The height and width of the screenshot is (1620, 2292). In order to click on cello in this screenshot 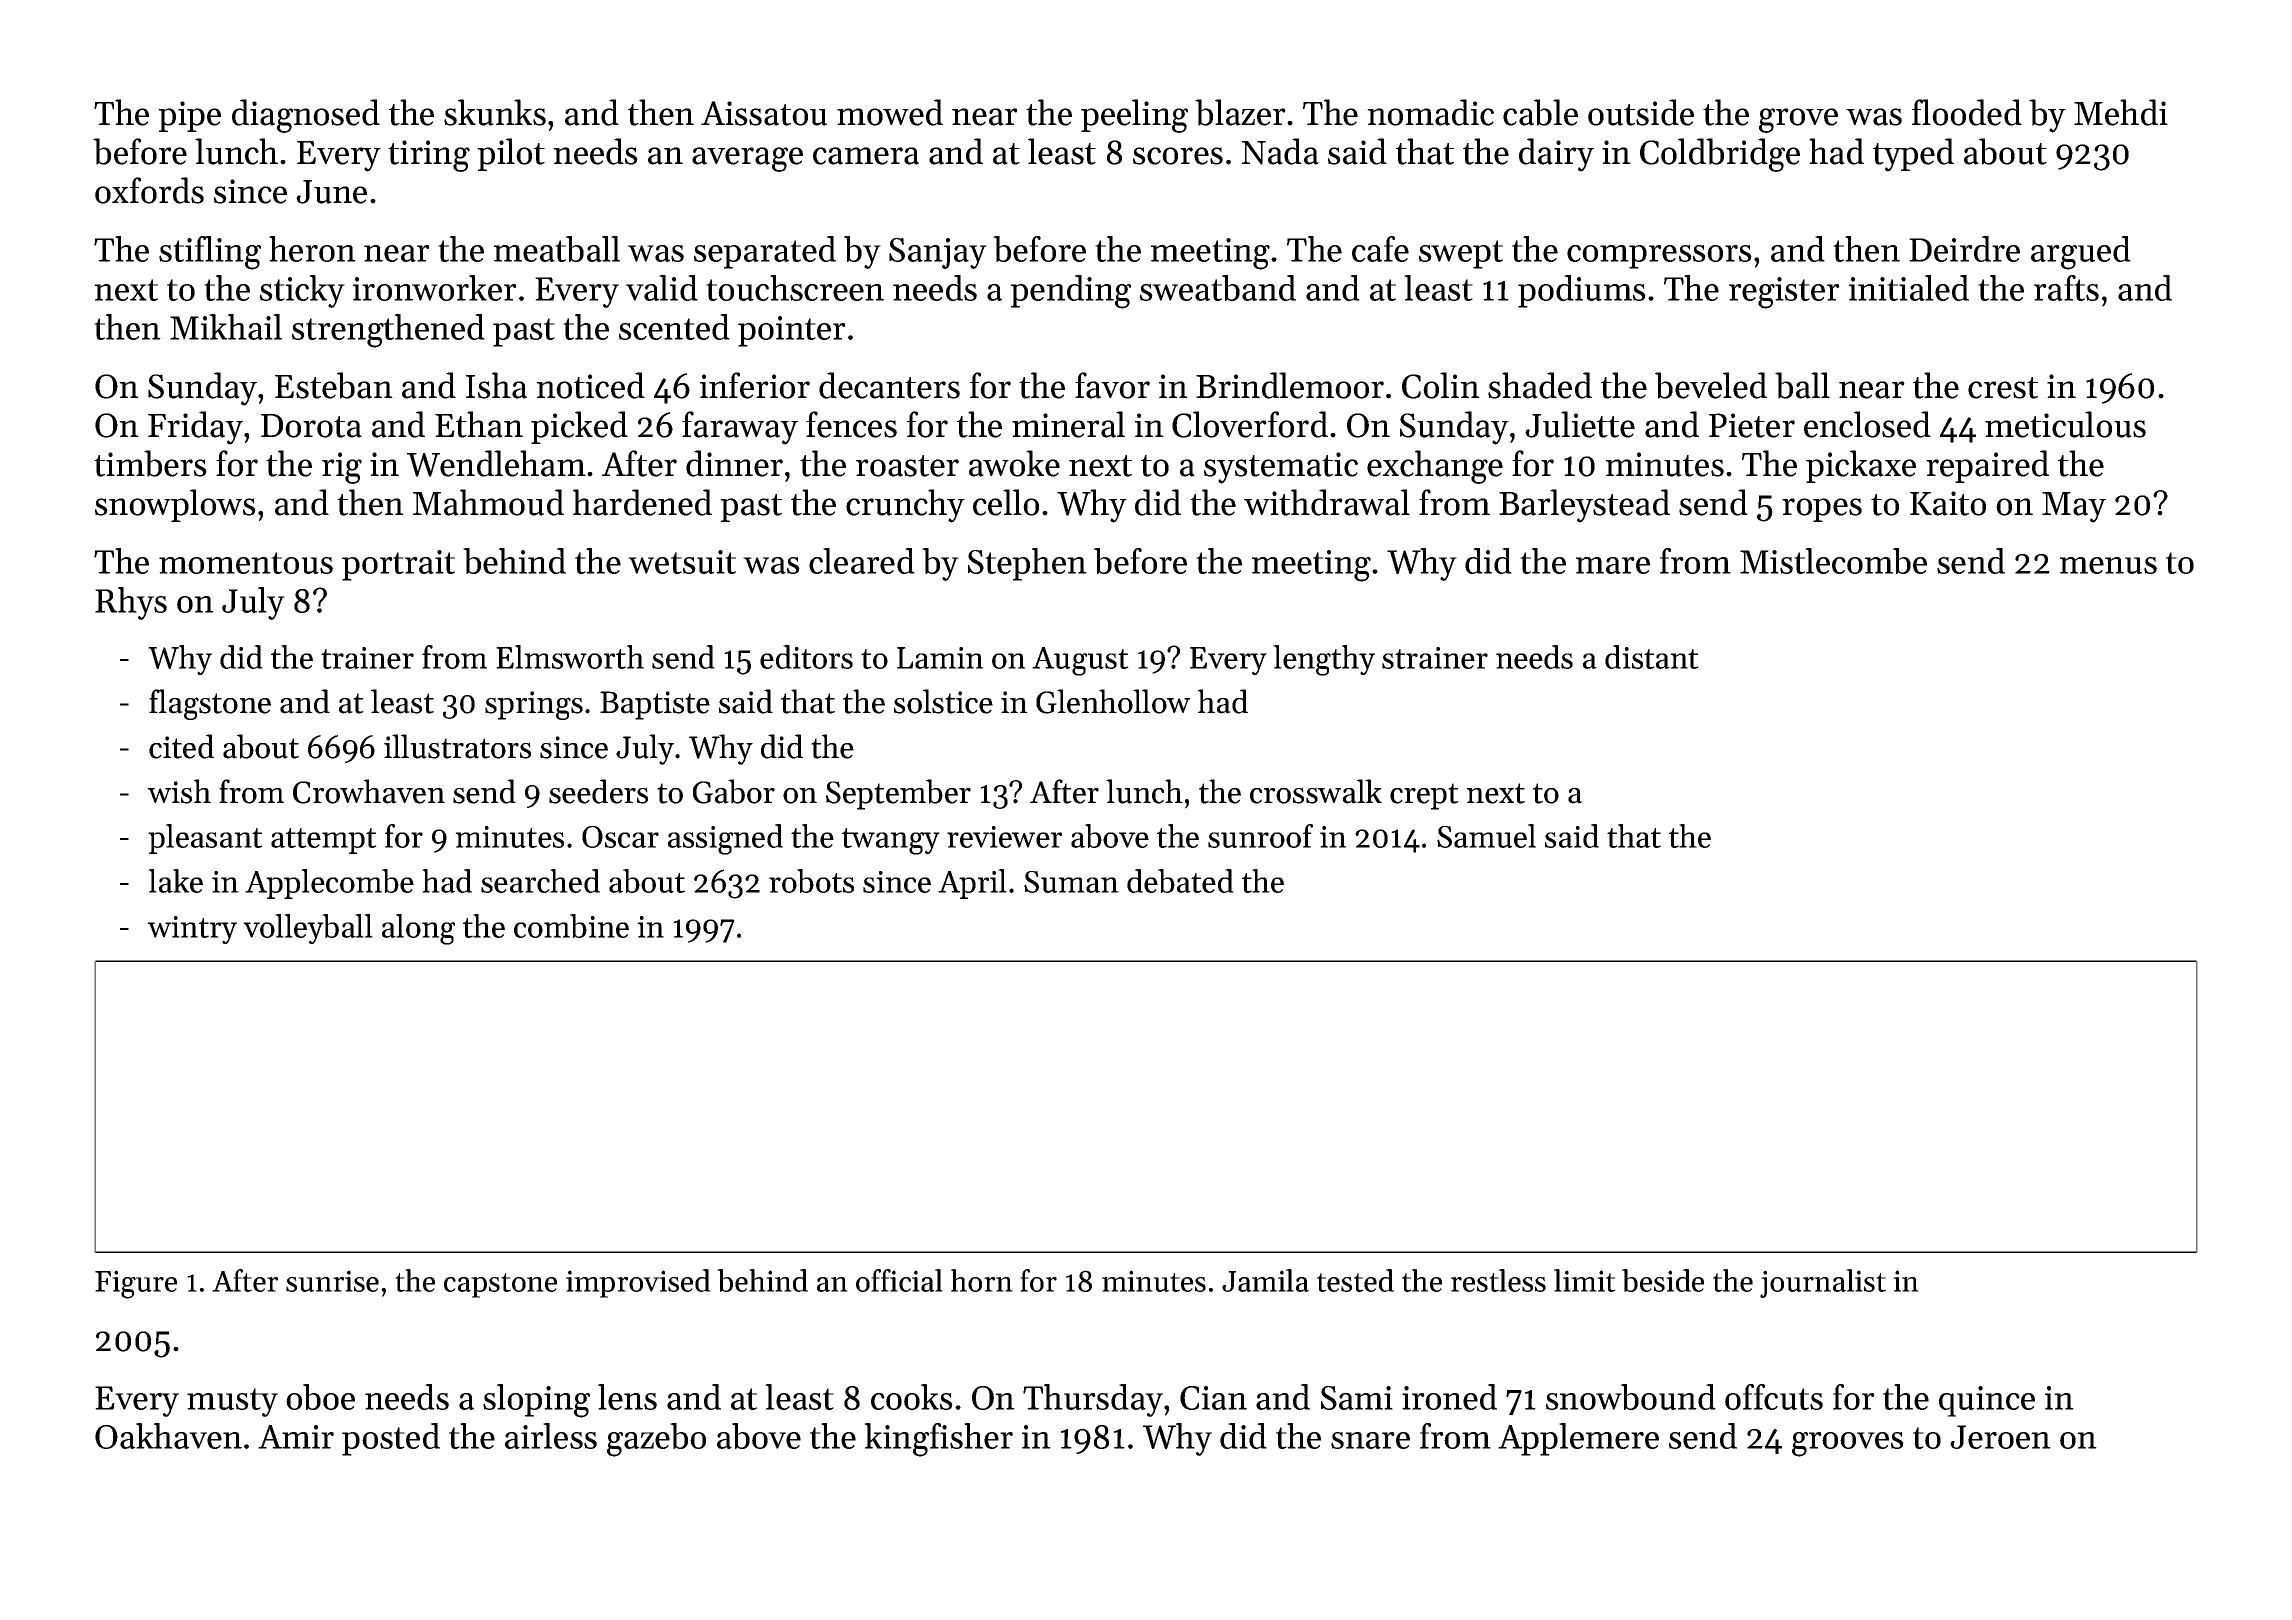, I will do `click(1006, 502)`.
